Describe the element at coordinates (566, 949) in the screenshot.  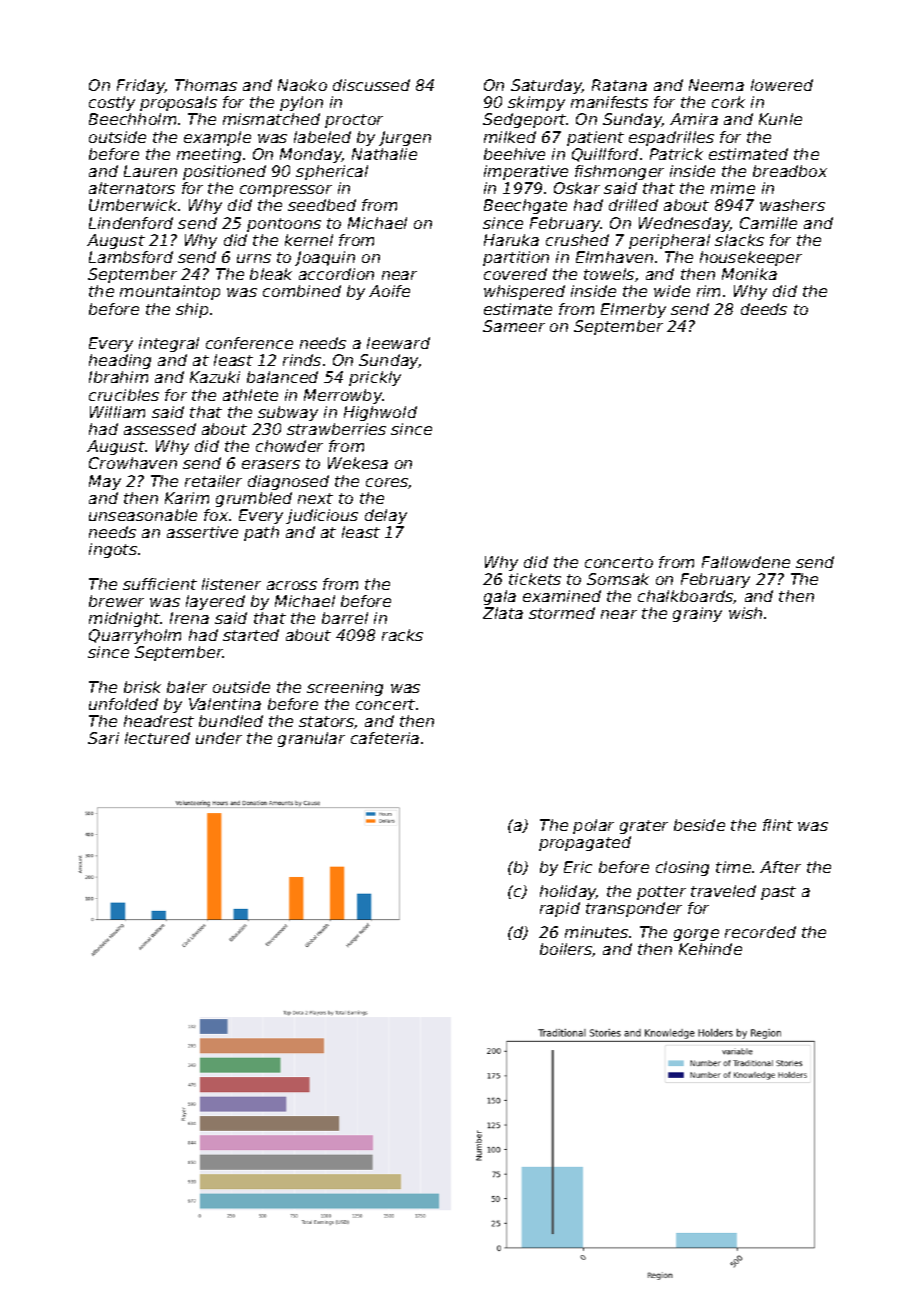
I see `boilers` at that location.
